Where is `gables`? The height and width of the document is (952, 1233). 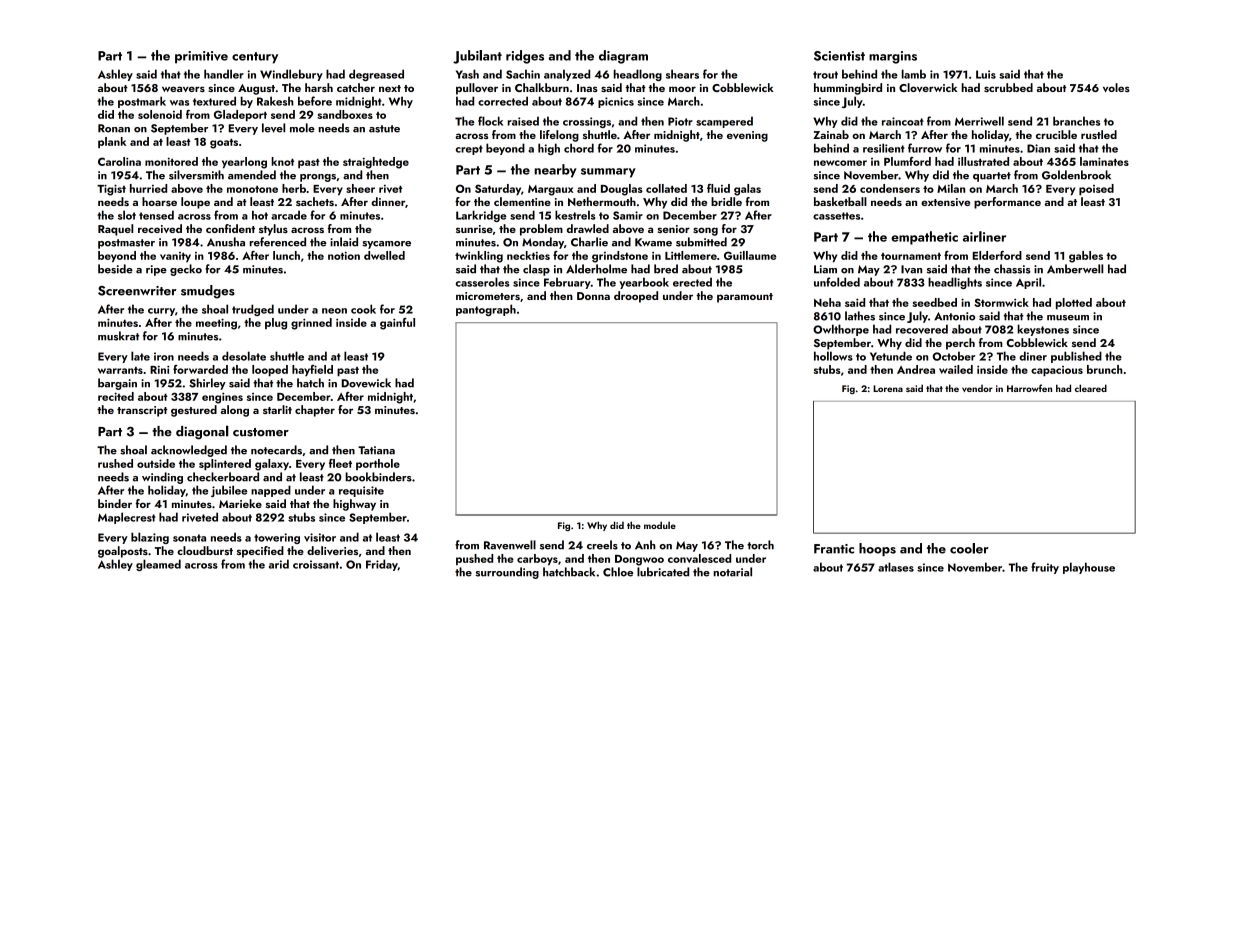 gables is located at coordinates (1086, 257).
